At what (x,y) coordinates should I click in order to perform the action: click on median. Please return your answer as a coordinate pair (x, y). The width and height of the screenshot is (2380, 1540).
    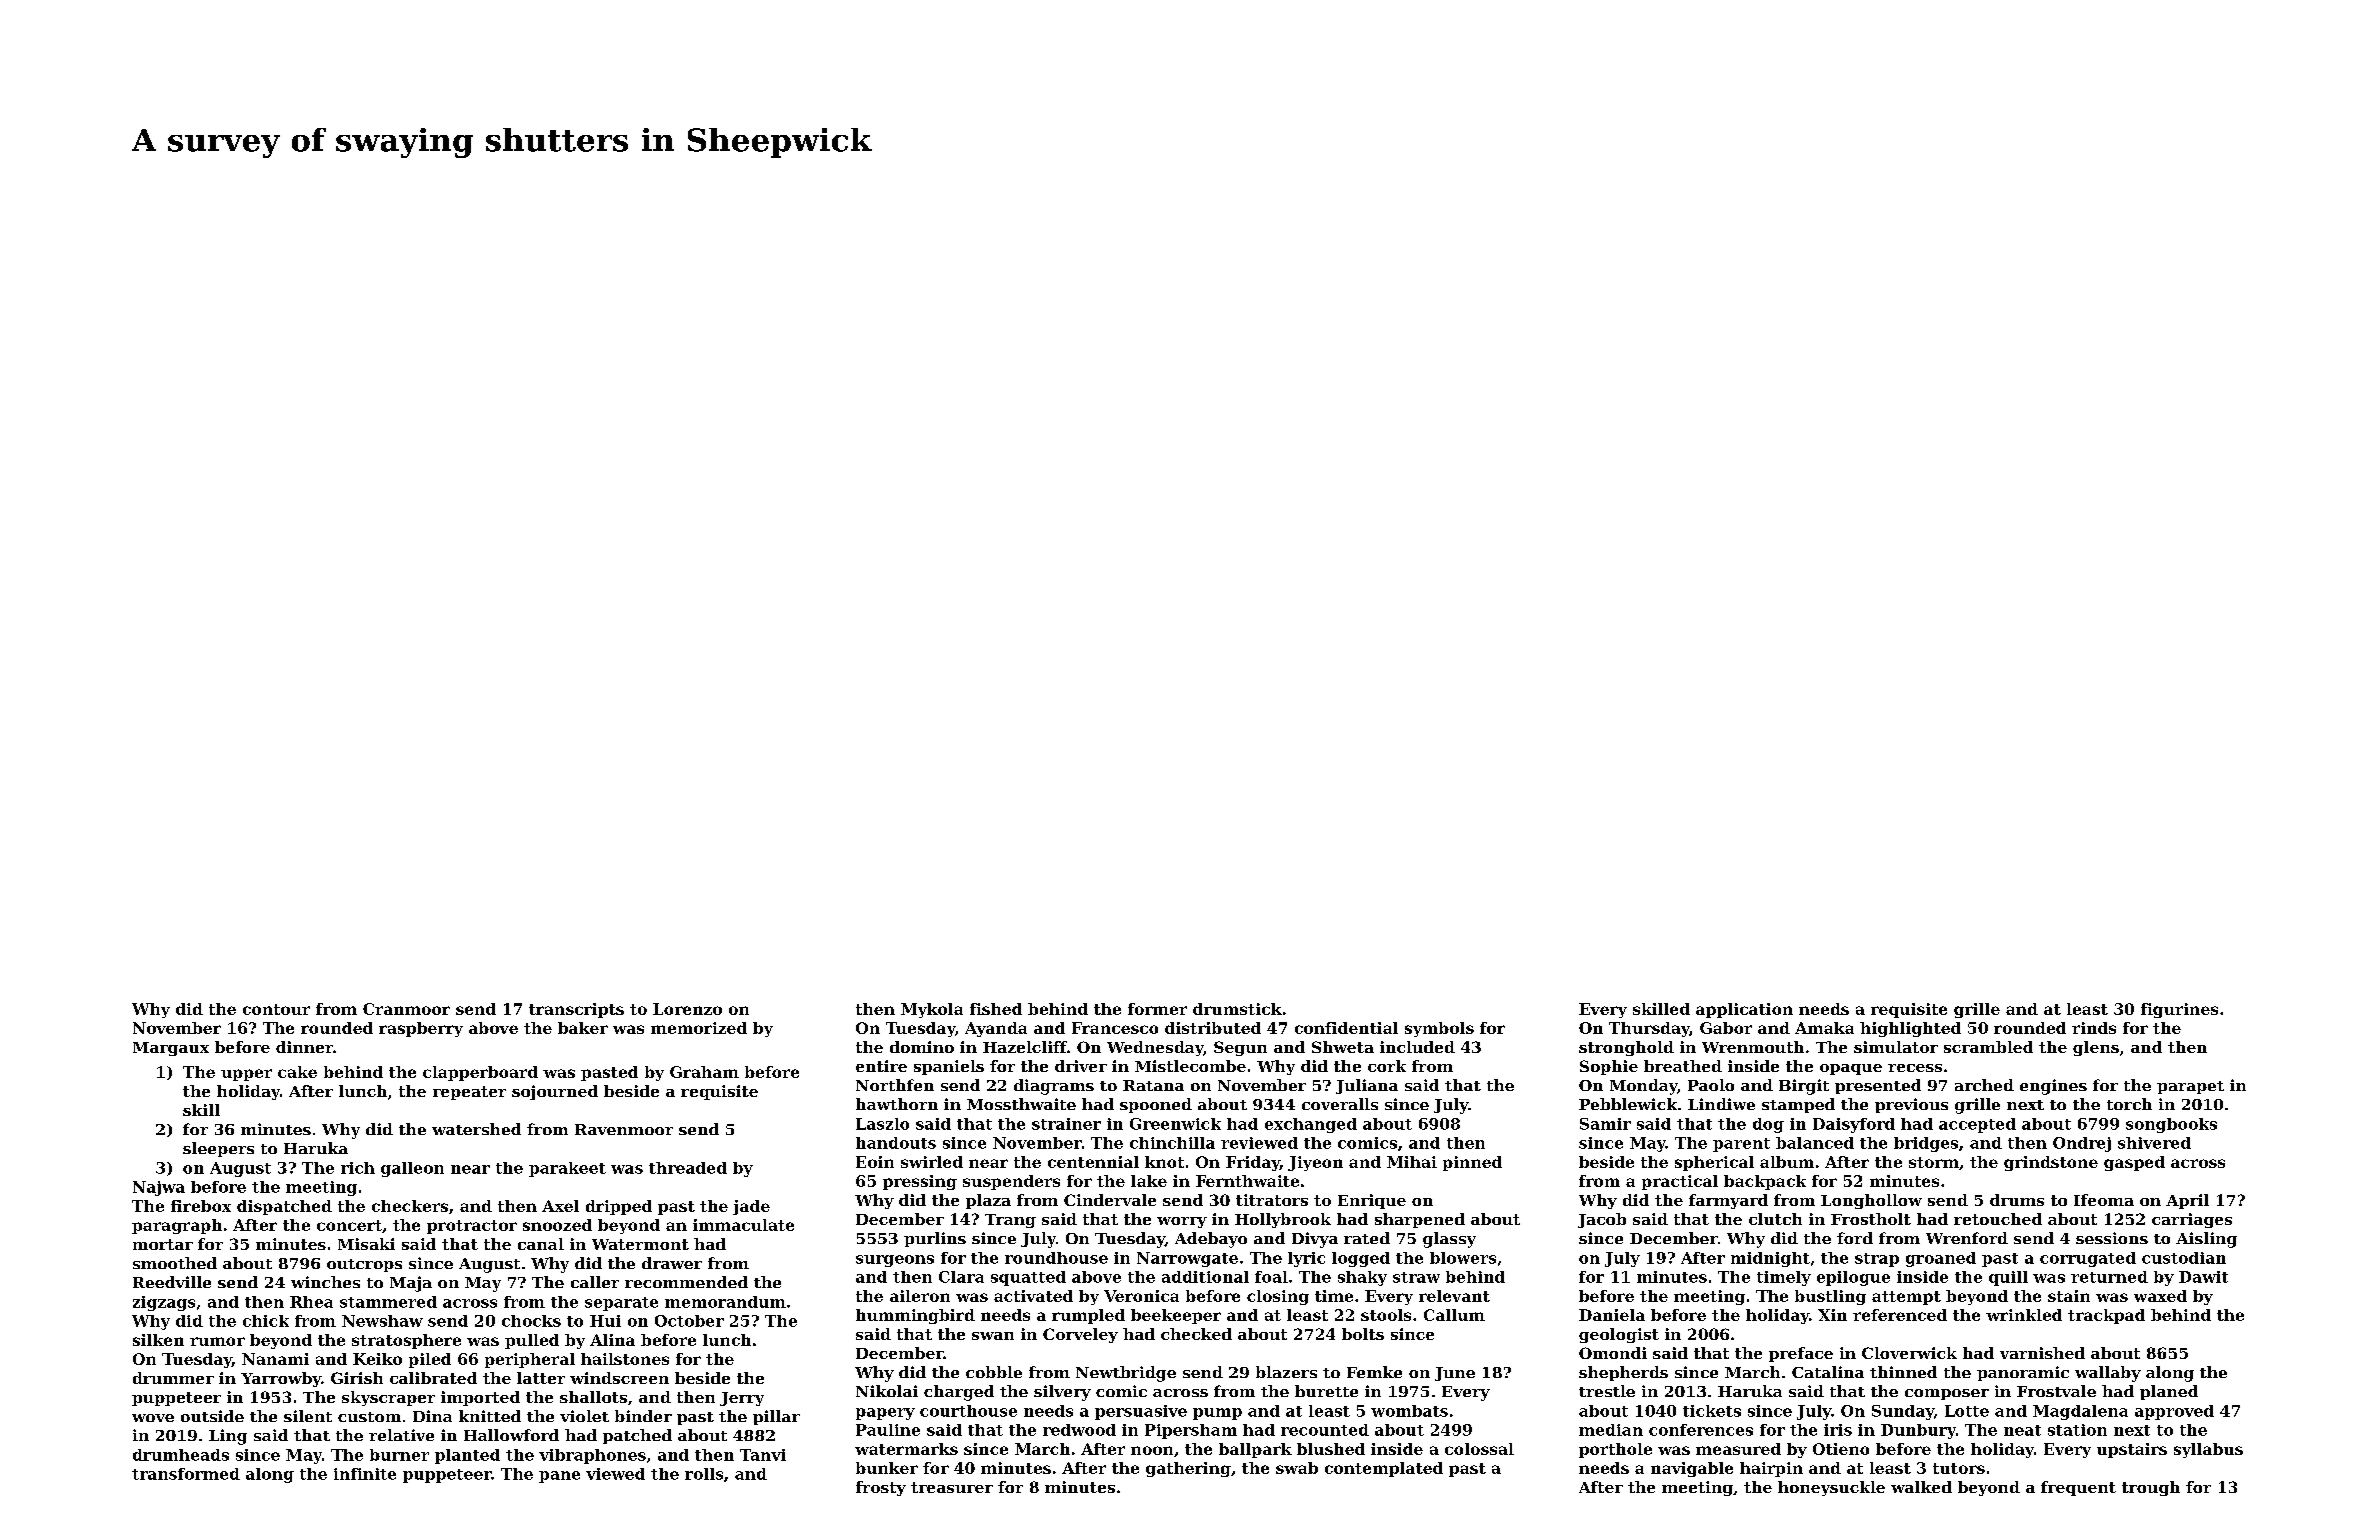
    Looking at the image, I should click on (1611, 1430).
